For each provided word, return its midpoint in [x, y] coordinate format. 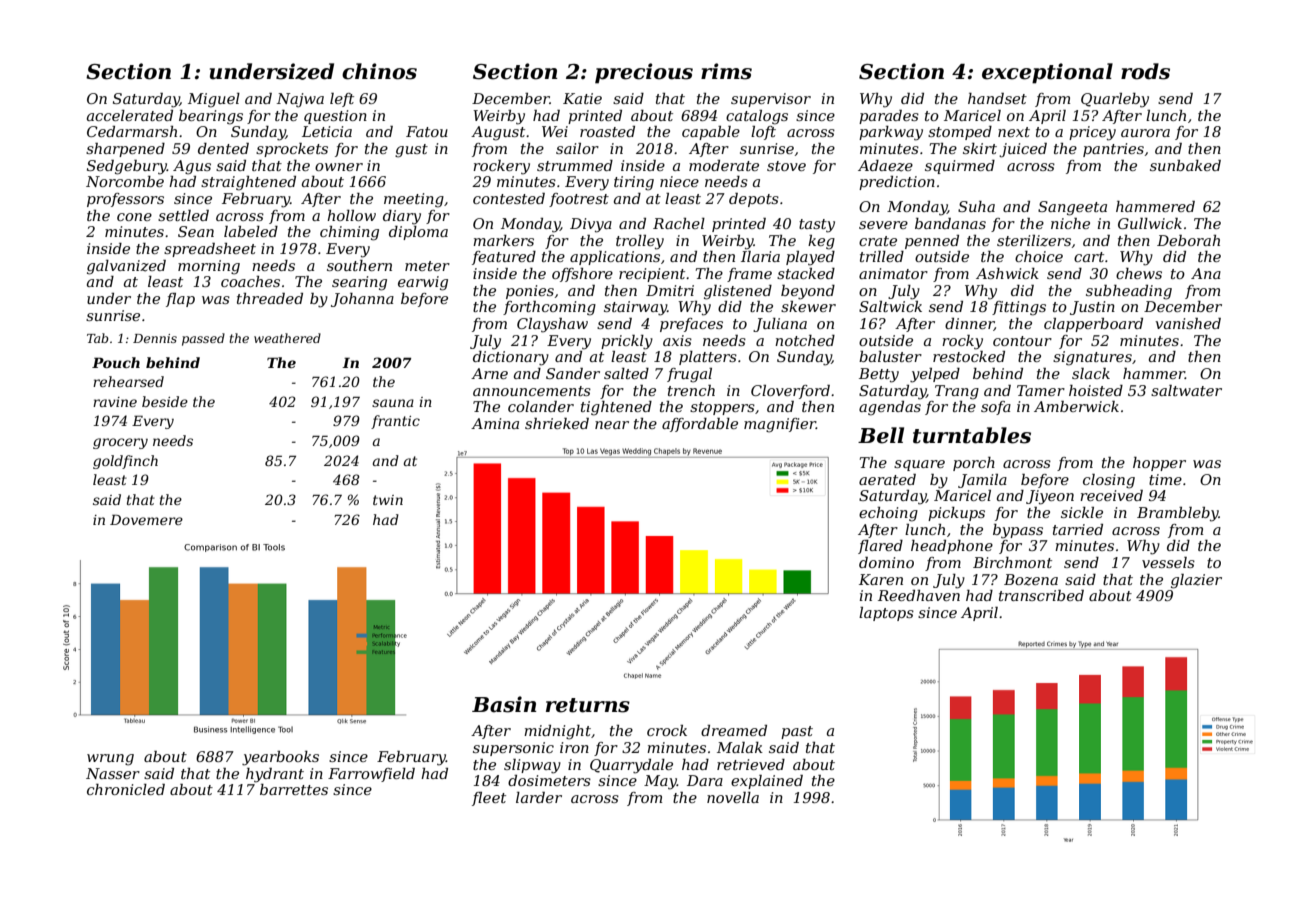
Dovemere [146, 519]
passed [203, 339]
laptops [886, 614]
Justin [1092, 308]
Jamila [982, 481]
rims [726, 71]
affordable [700, 425]
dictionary [511, 358]
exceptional [1047, 73]
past [797, 732]
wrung [110, 760]
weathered [287, 338]
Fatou [427, 131]
